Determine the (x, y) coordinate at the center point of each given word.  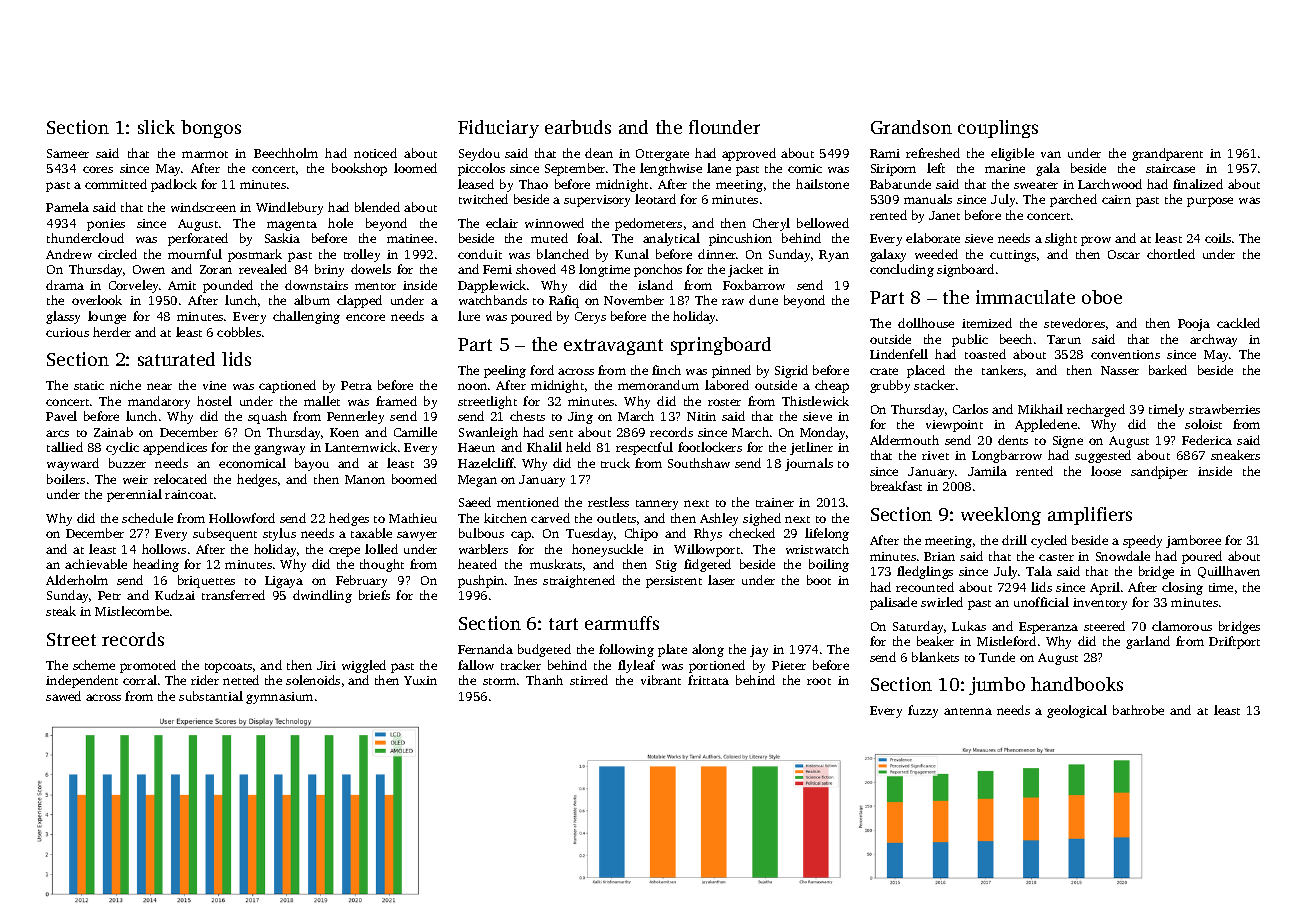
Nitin (701, 416)
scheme (94, 665)
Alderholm (77, 580)
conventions (1125, 354)
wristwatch (817, 549)
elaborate (933, 238)
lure (469, 316)
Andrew (69, 254)
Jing (580, 418)
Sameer (68, 153)
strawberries (1224, 409)
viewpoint (954, 426)
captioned (287, 386)
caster (1056, 557)
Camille (415, 432)
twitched (483, 199)
